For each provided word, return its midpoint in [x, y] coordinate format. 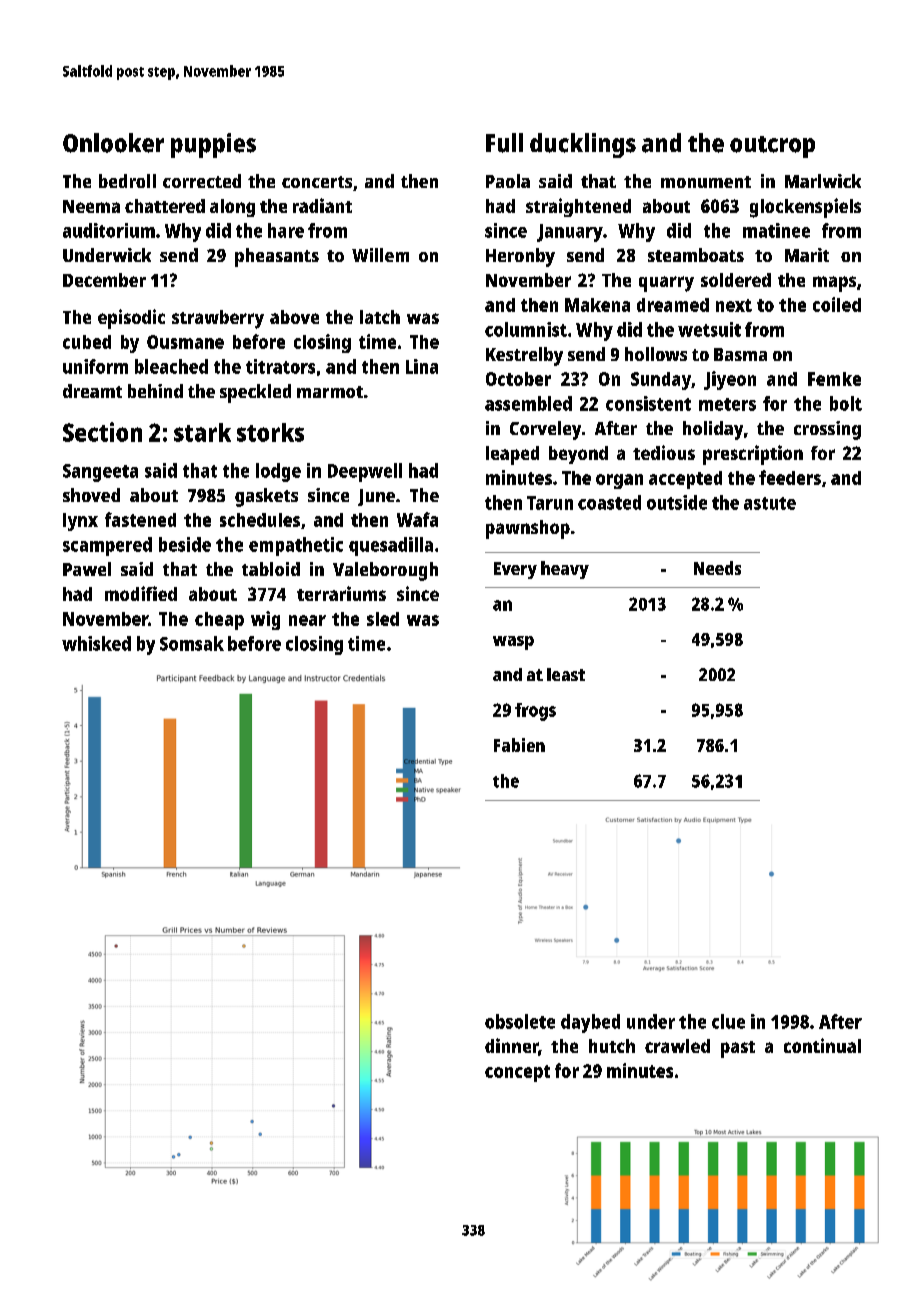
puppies [213, 145]
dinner [511, 1045]
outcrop [772, 147]
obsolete [520, 1021]
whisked [96, 643]
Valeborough [385, 571]
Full [504, 143]
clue [728, 1021]
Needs [717, 568]
